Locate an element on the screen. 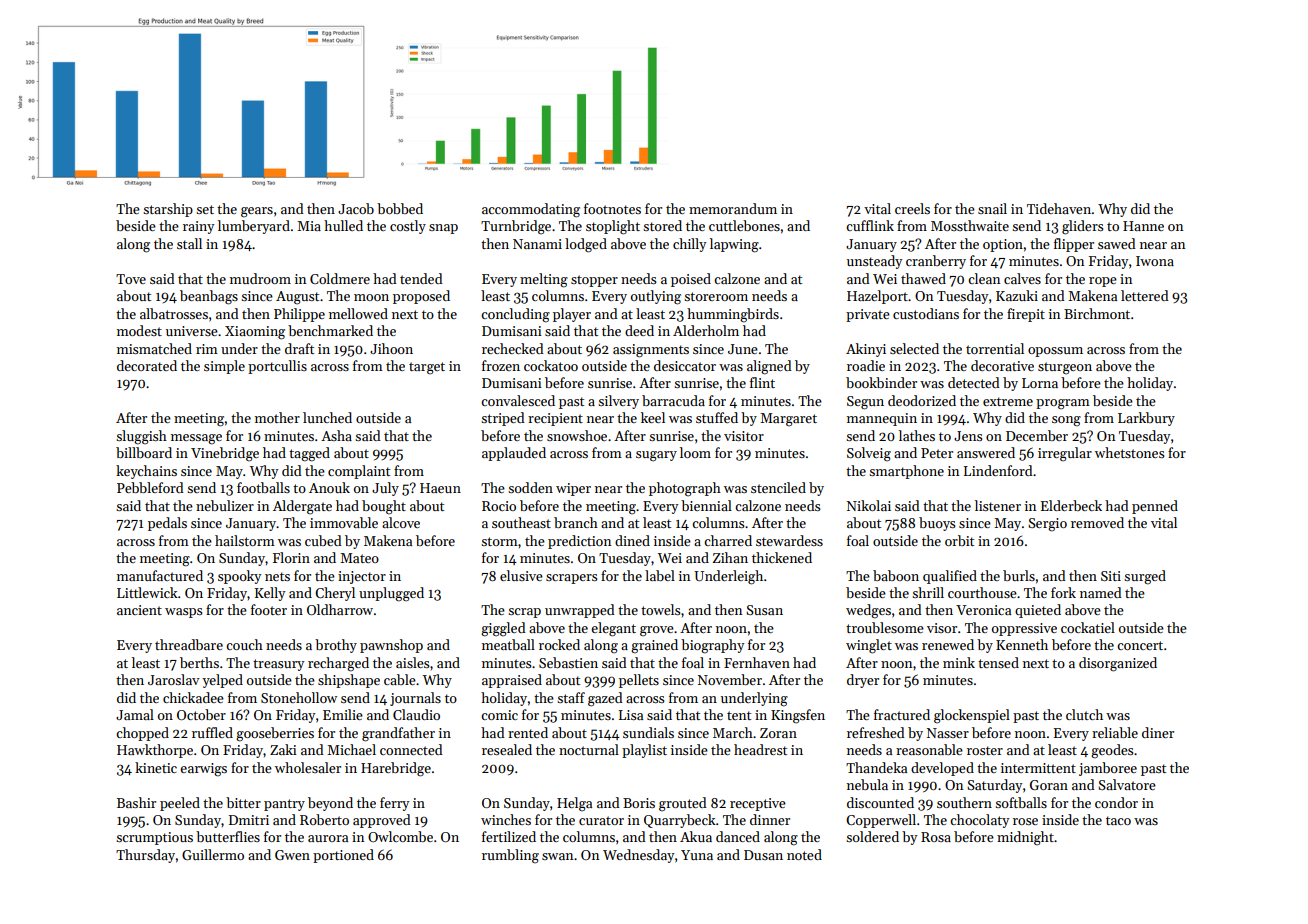 Image resolution: width=1308 pixels, height=924 pixels. Jacob is located at coordinates (356, 208).
